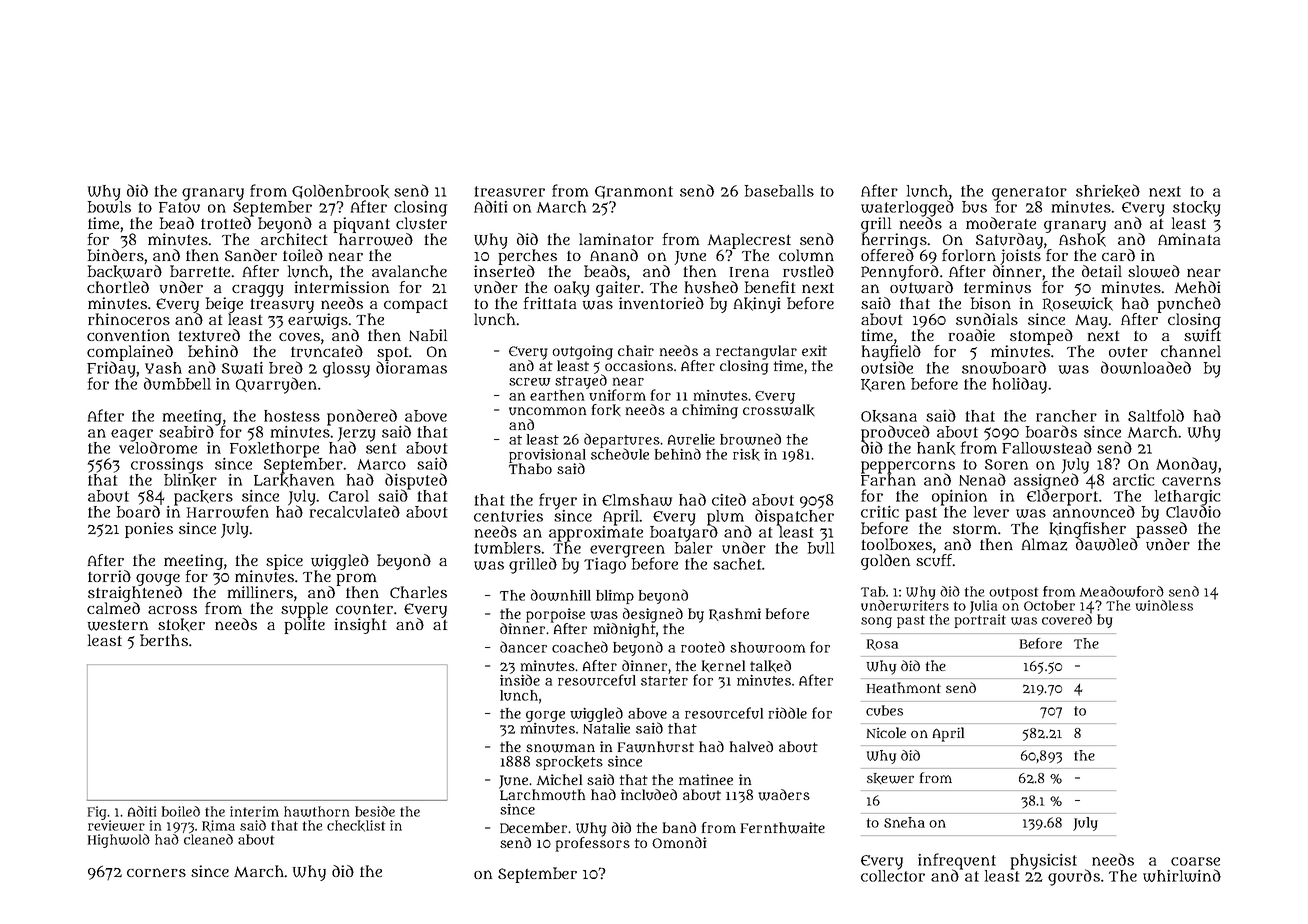 Image resolution: width=1308 pixels, height=924 pixels. What do you see at coordinates (181, 811) in the screenshot?
I see `boiled` at bounding box center [181, 811].
